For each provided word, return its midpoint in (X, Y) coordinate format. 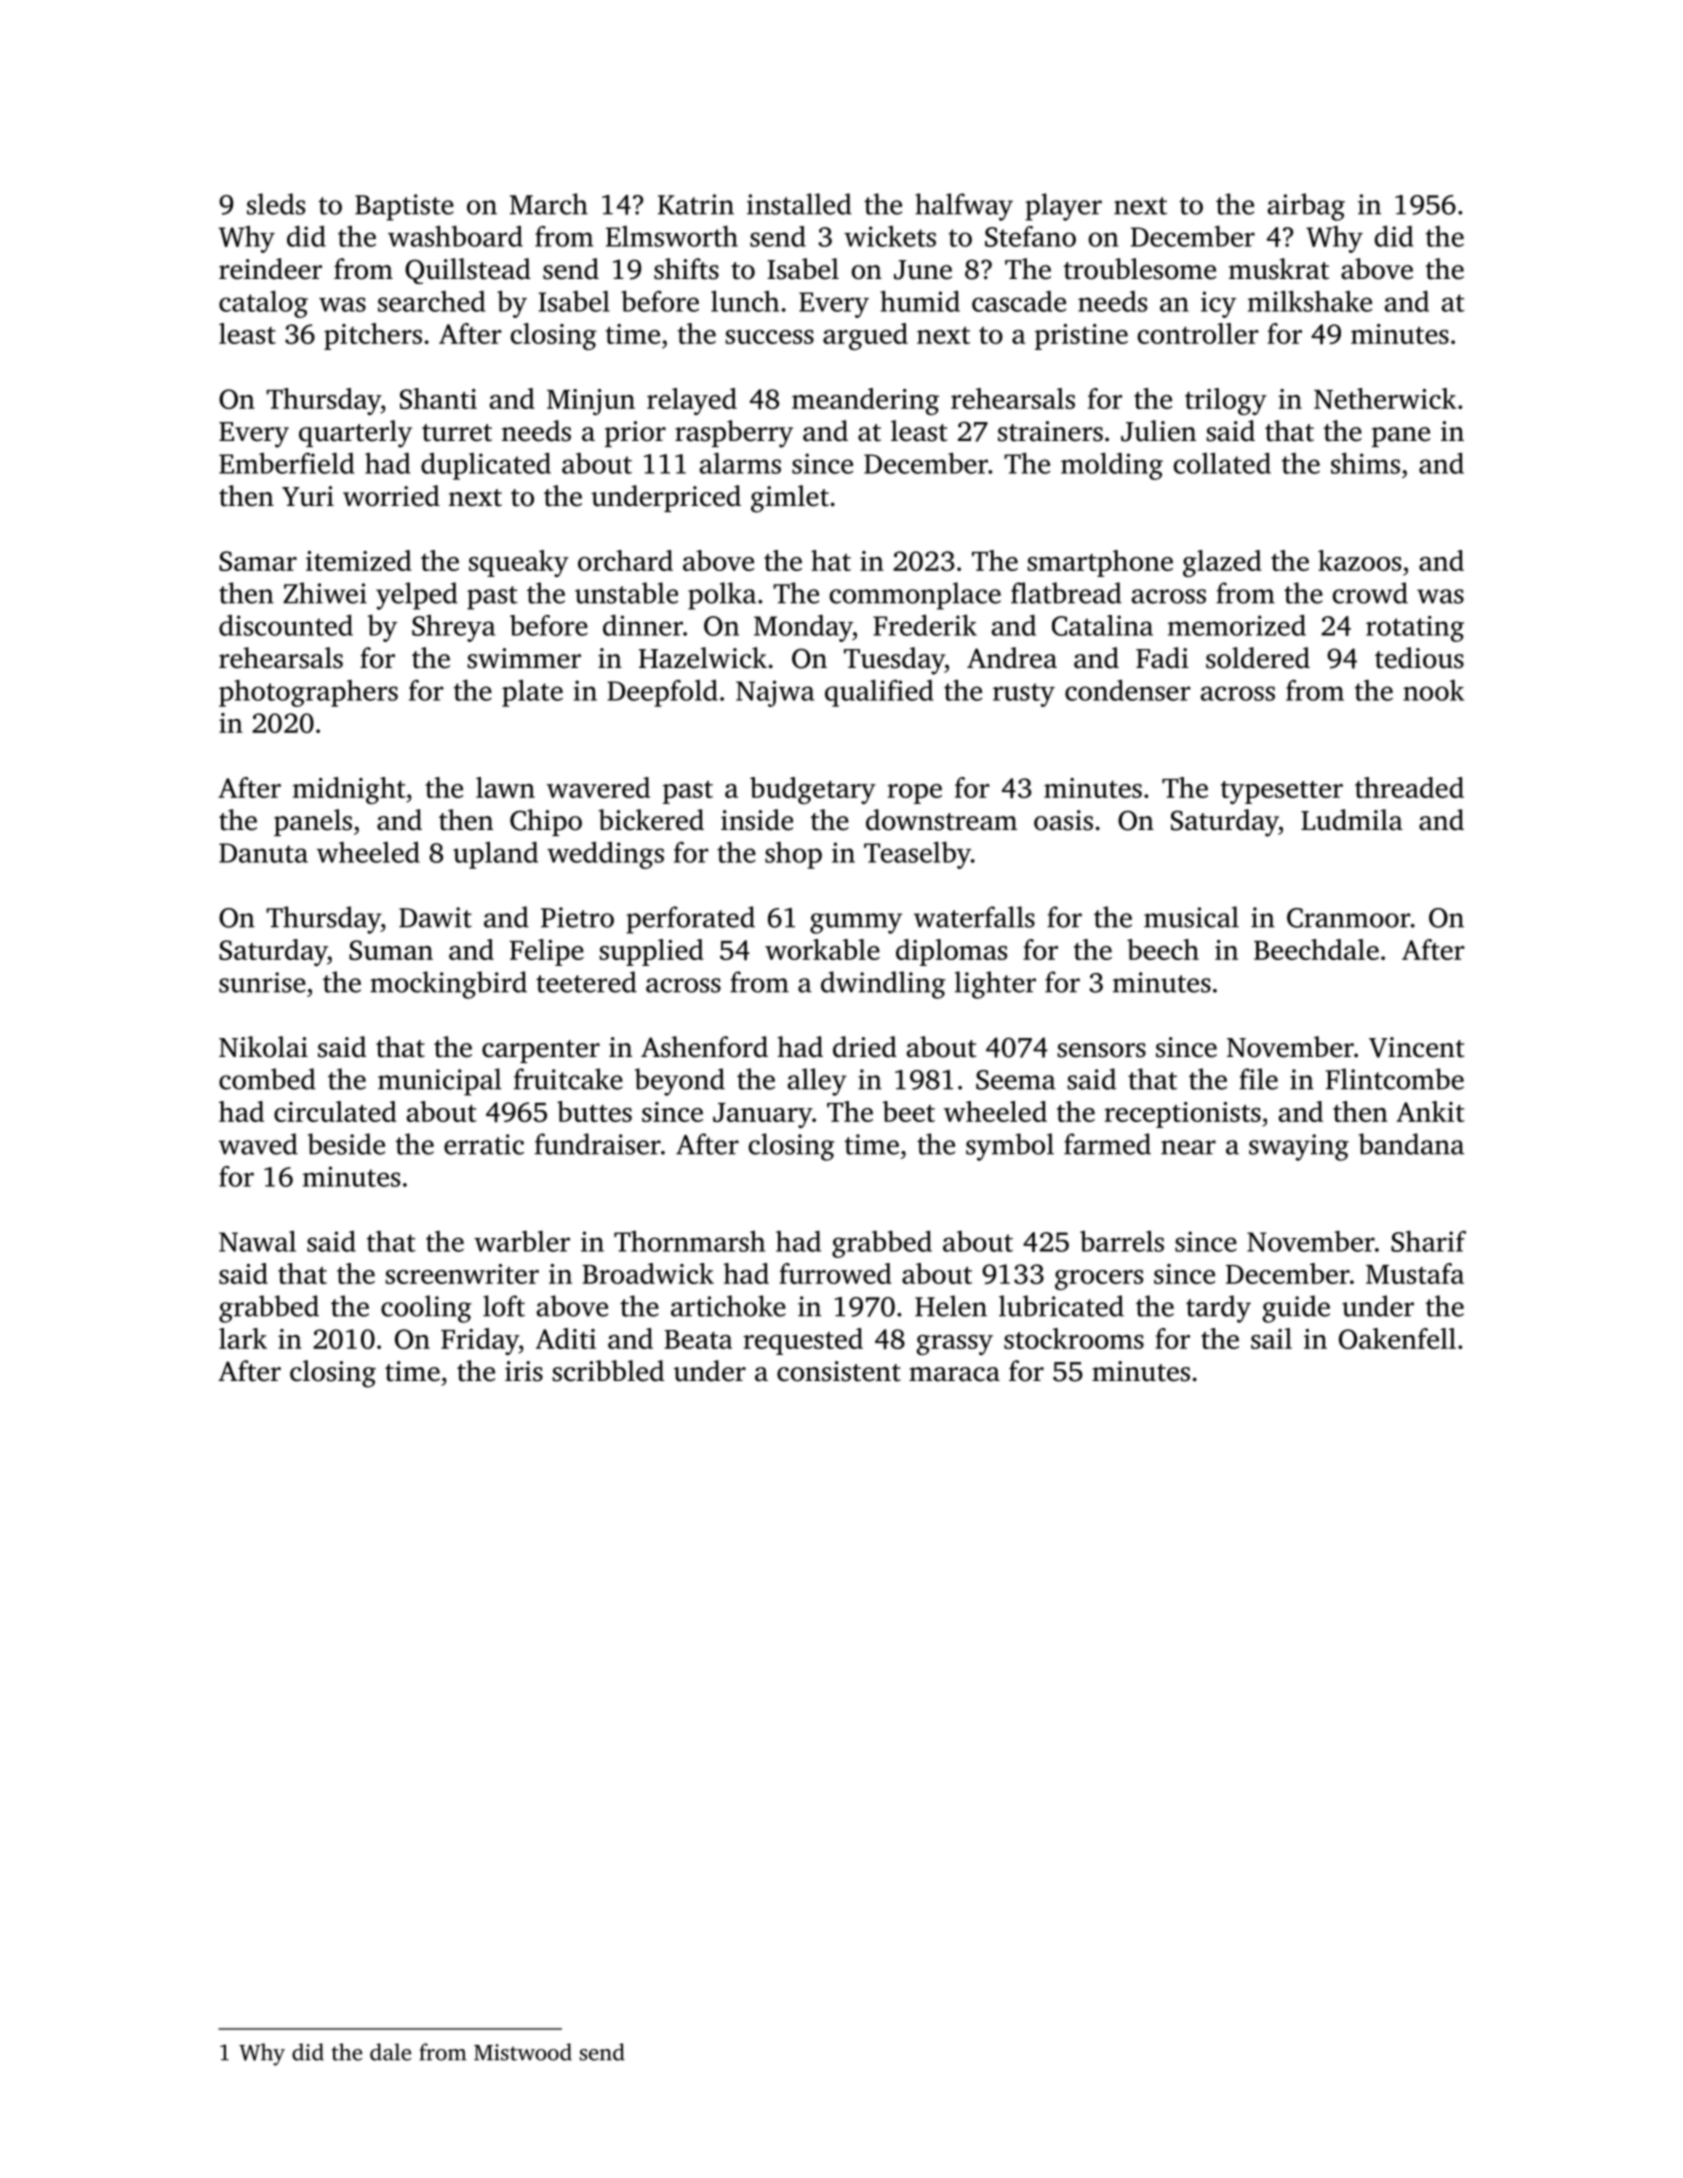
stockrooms (1074, 1338)
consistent (839, 1371)
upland (495, 855)
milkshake (1310, 301)
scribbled (608, 1371)
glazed (1222, 563)
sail (1271, 1338)
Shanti (438, 398)
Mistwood (523, 2052)
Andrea (1012, 658)
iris (524, 1371)
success (769, 337)
